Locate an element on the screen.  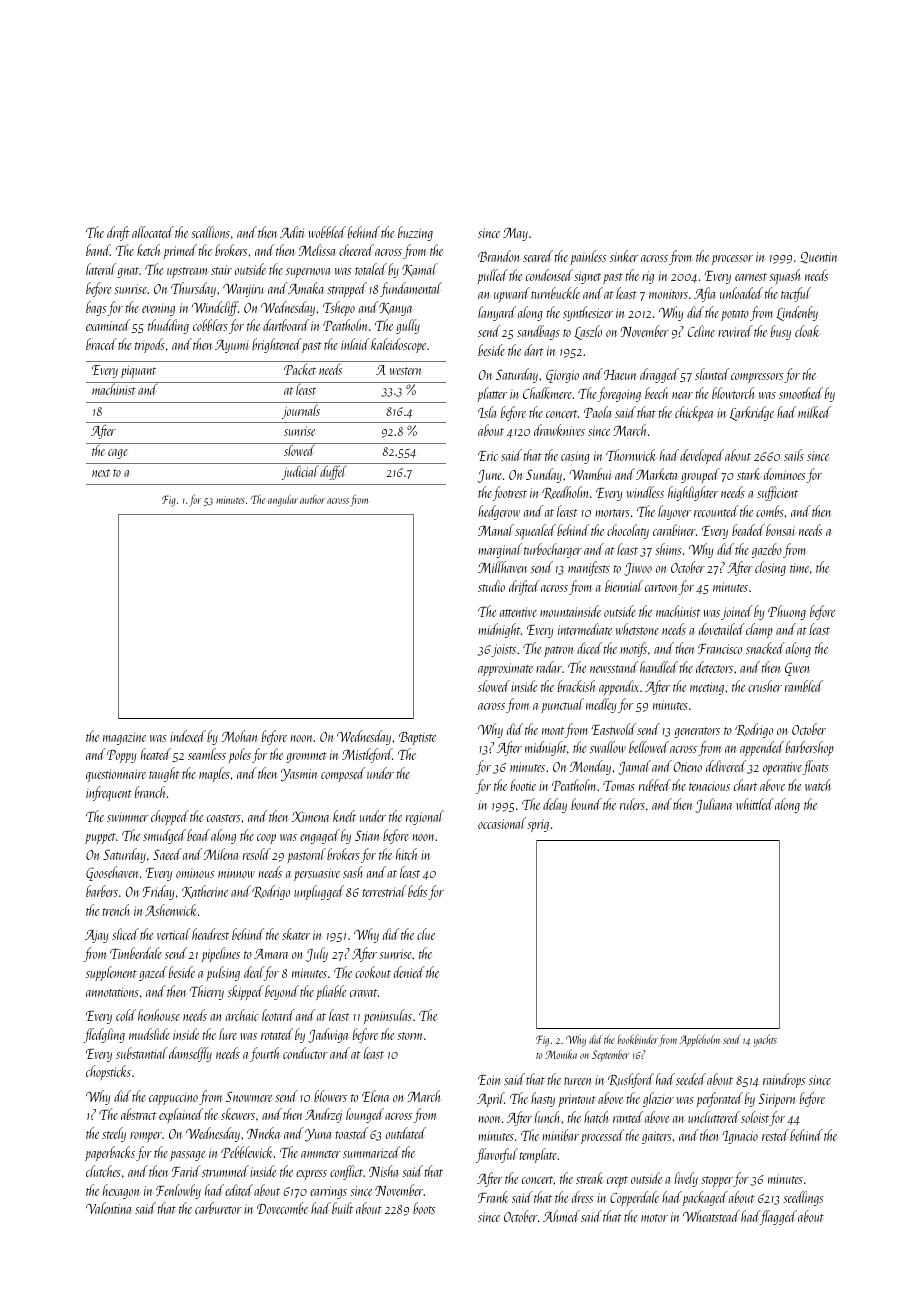
magazine is located at coordinates (124, 738).
